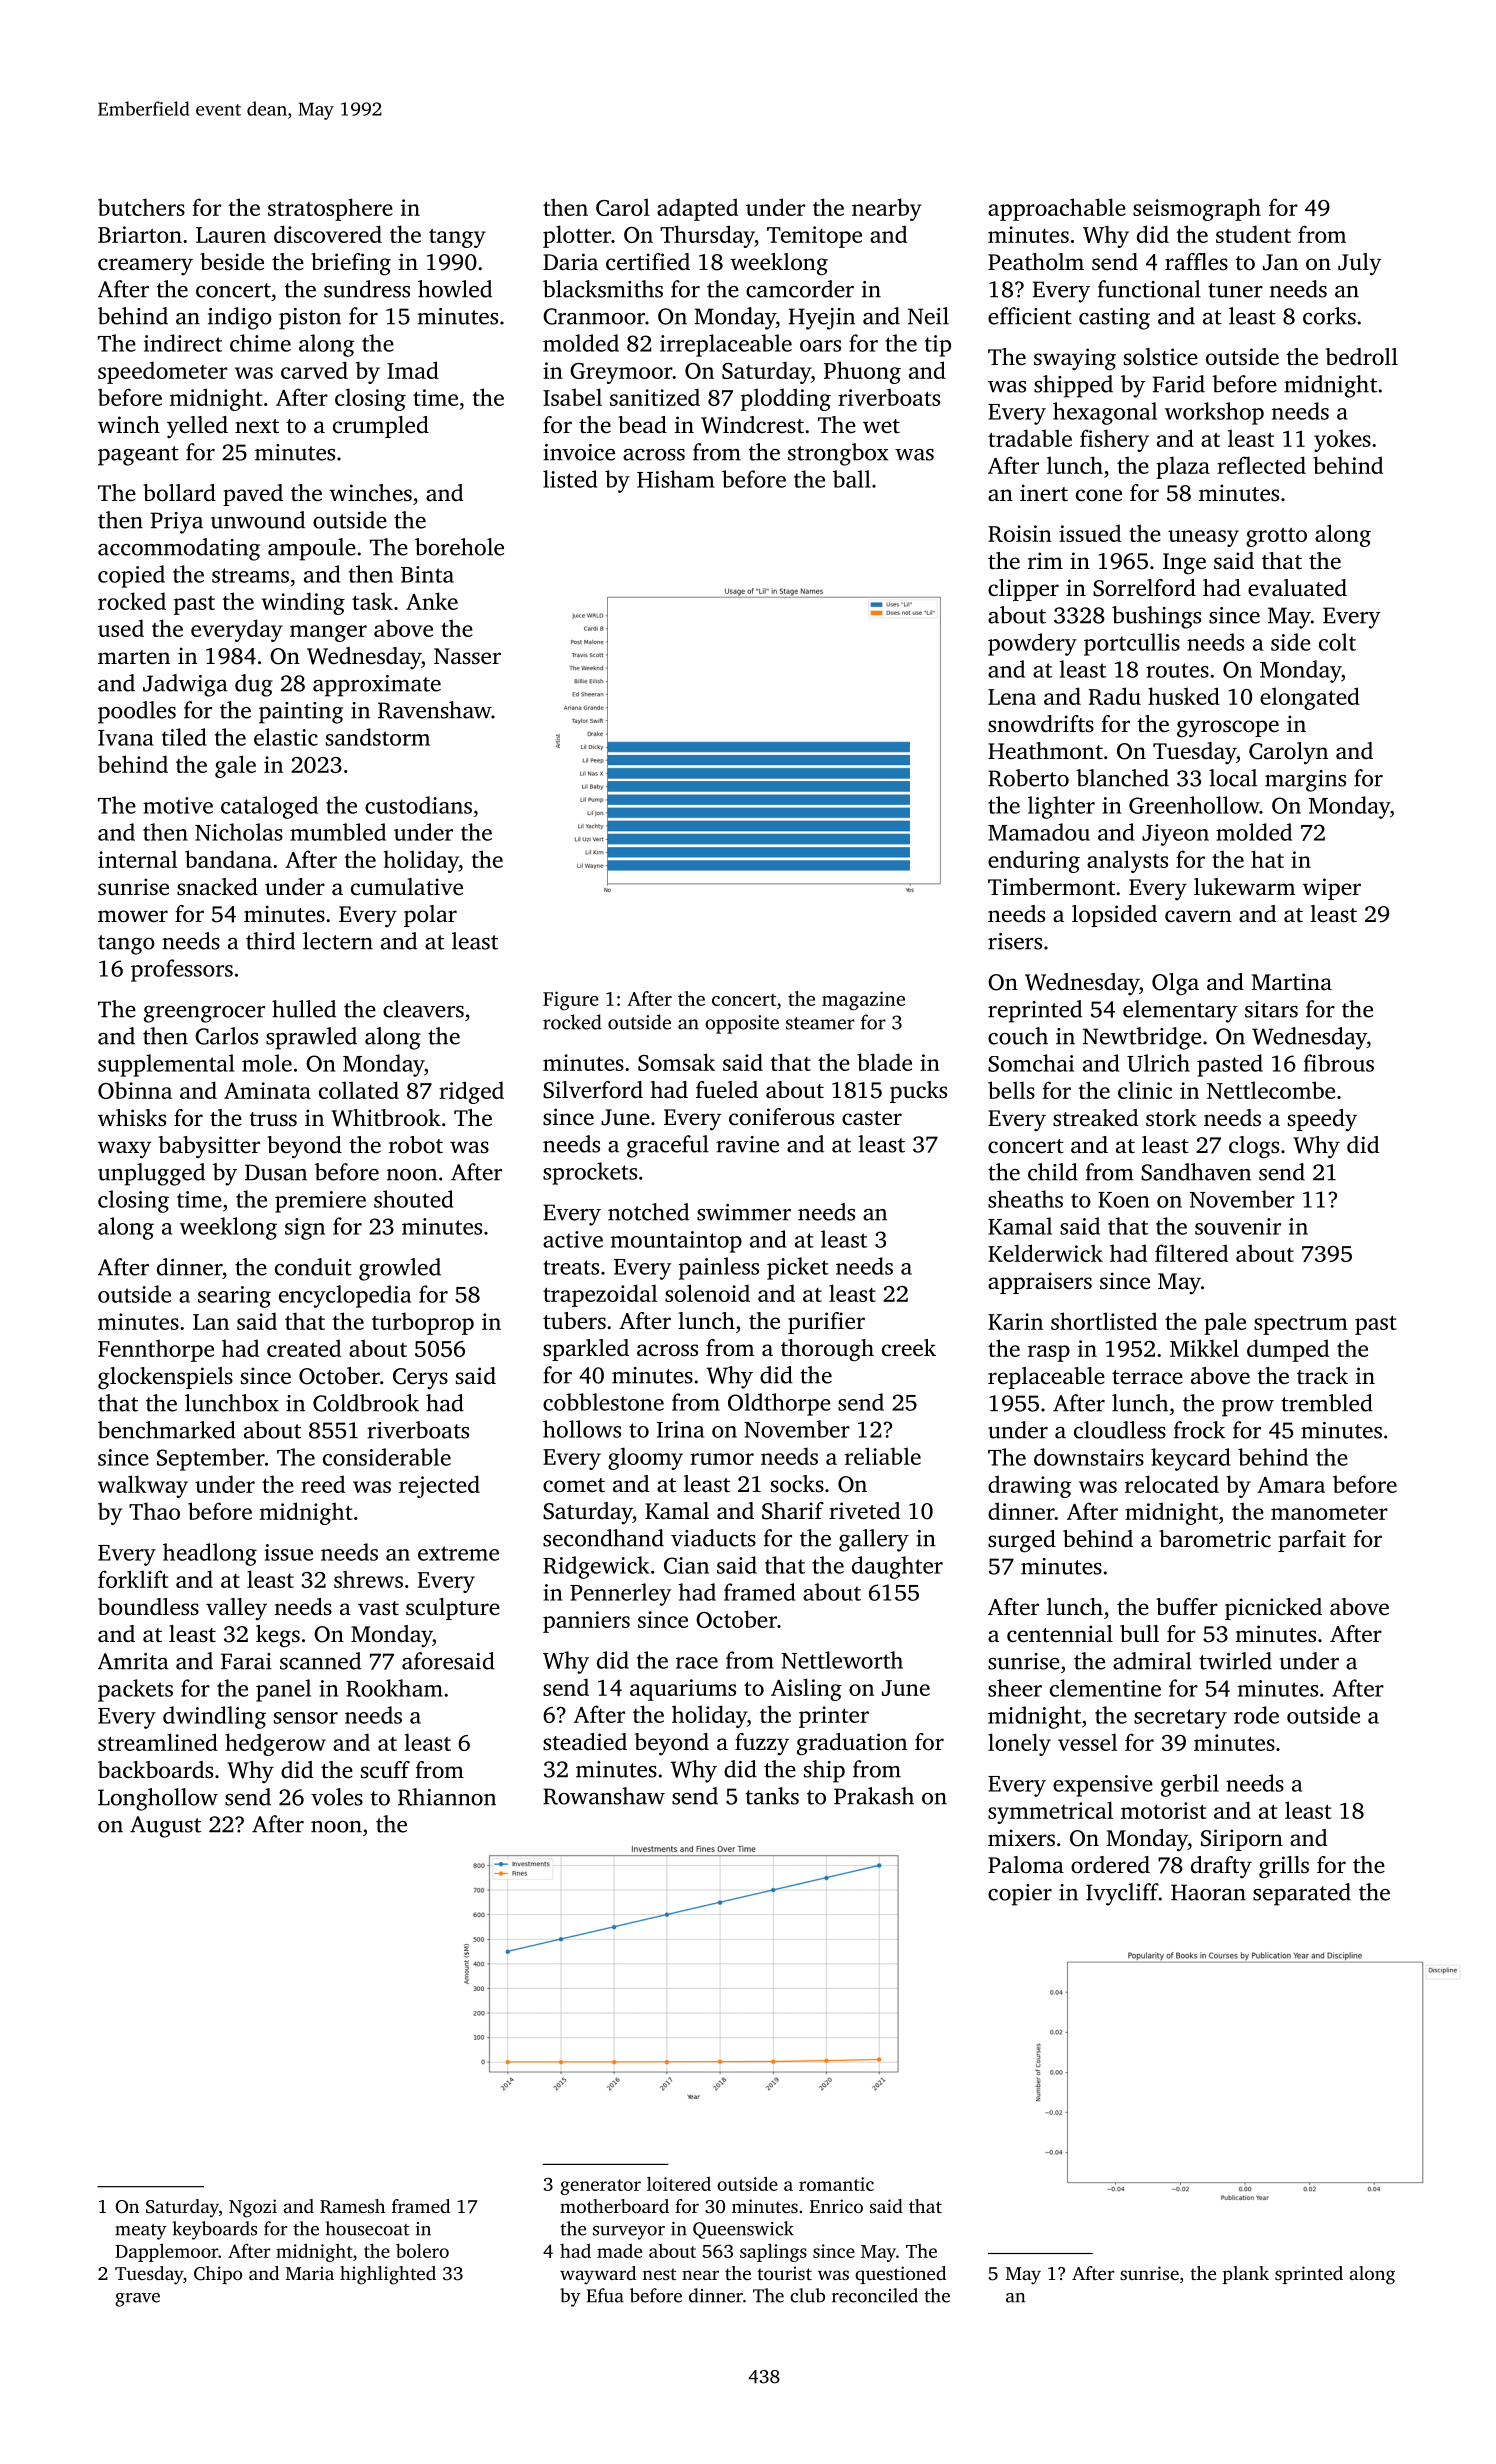  I want to click on sprinted, so click(1309, 2275).
